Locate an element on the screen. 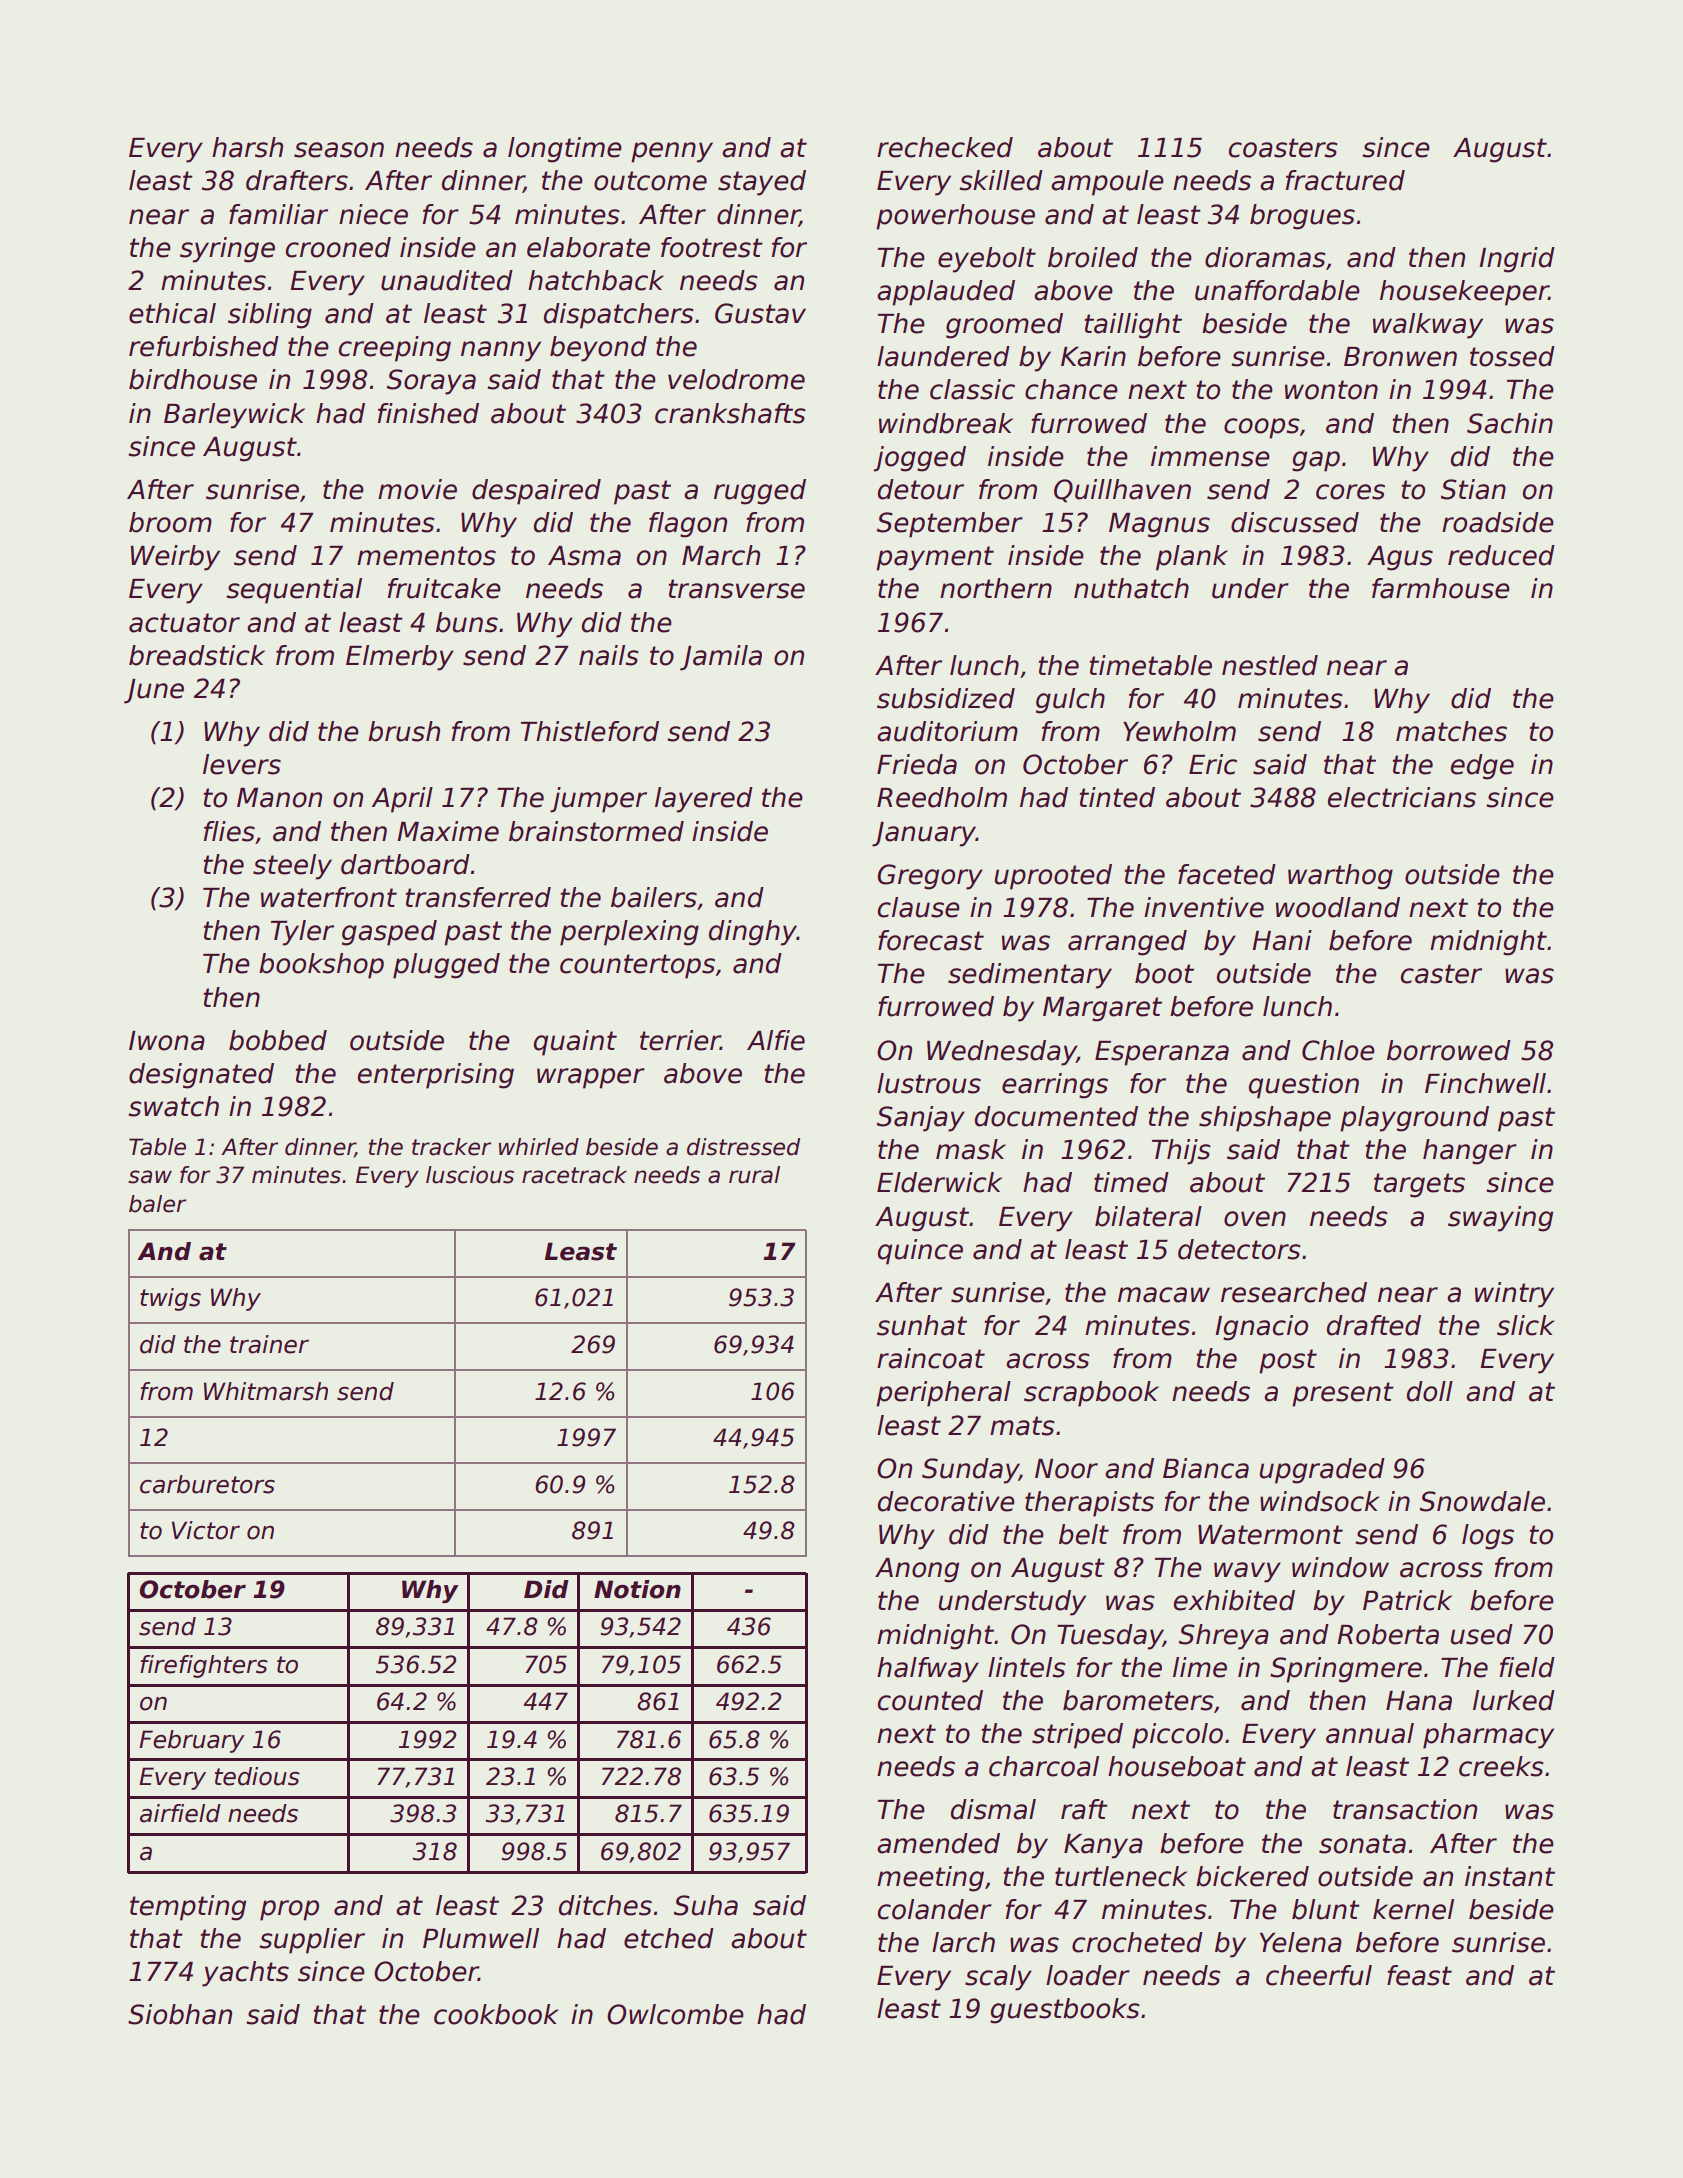  jumper is located at coordinates (598, 800).
